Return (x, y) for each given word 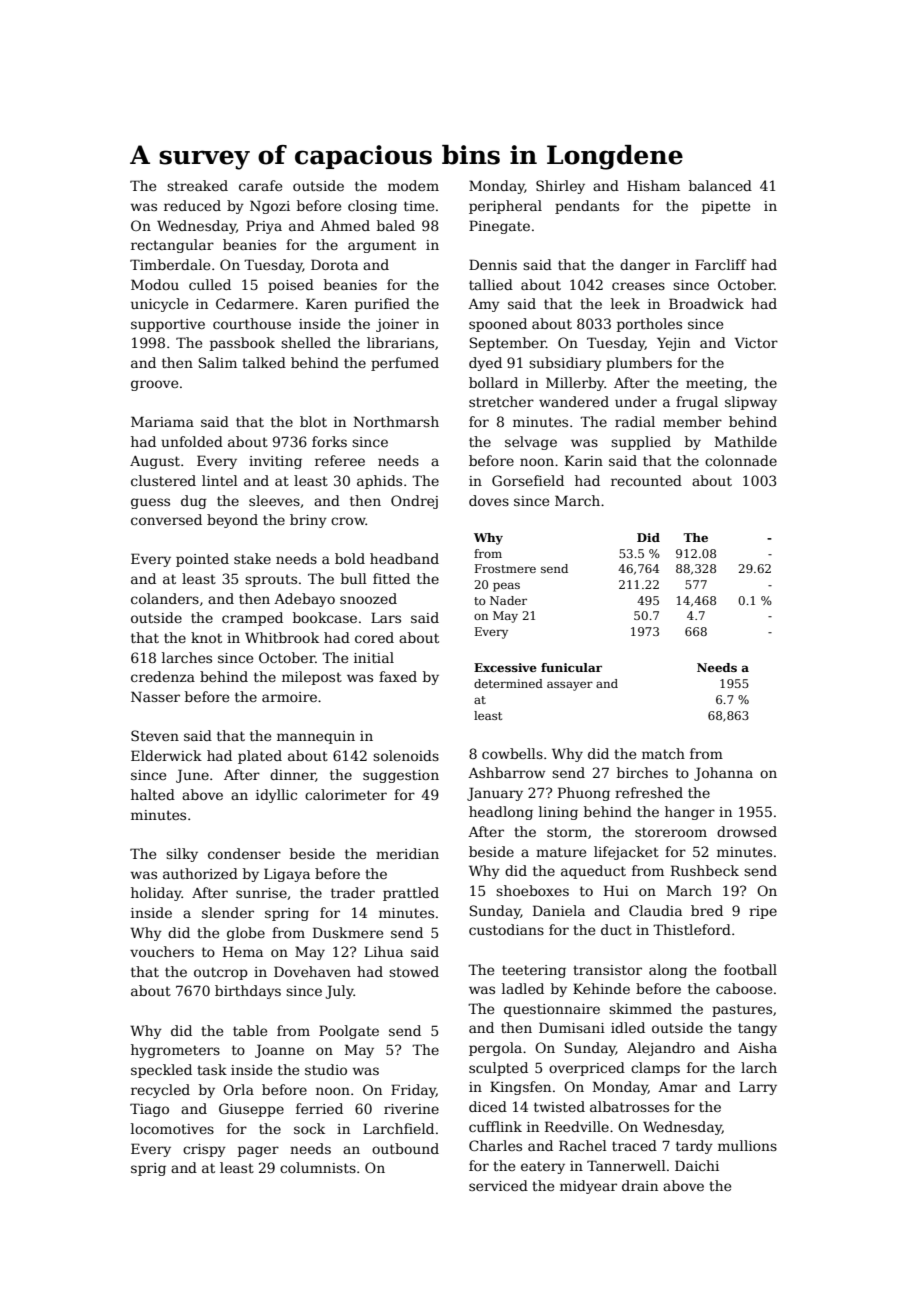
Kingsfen (520, 1088)
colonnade (741, 460)
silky (182, 855)
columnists (318, 1167)
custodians (506, 929)
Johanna (723, 774)
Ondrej (414, 502)
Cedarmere (255, 303)
